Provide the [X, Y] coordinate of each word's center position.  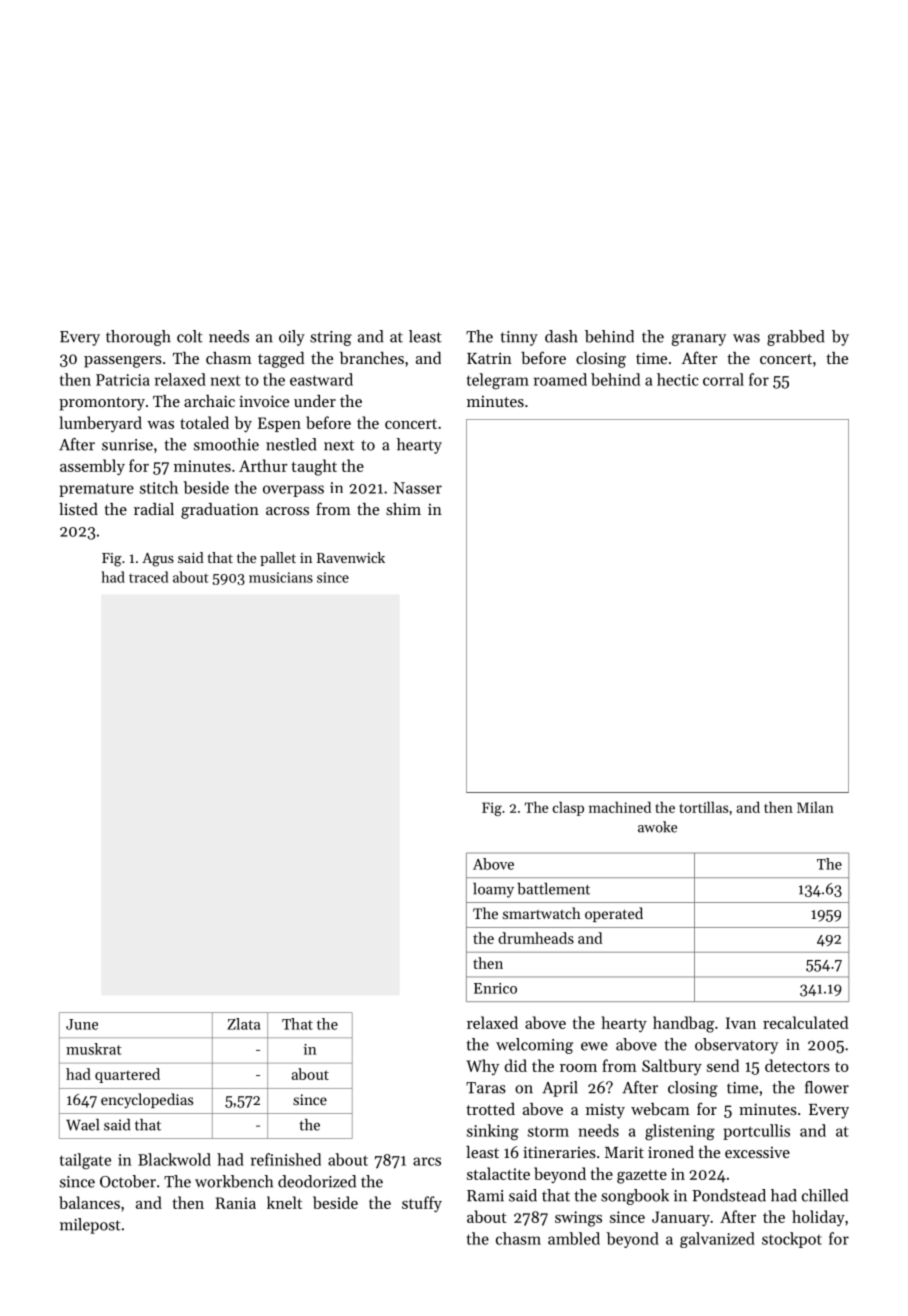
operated [614, 914]
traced [149, 577]
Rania [235, 1203]
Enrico [495, 988]
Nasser [417, 488]
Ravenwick [351, 557]
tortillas [704, 807]
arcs [427, 1161]
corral [723, 379]
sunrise [127, 445]
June [82, 1024]
